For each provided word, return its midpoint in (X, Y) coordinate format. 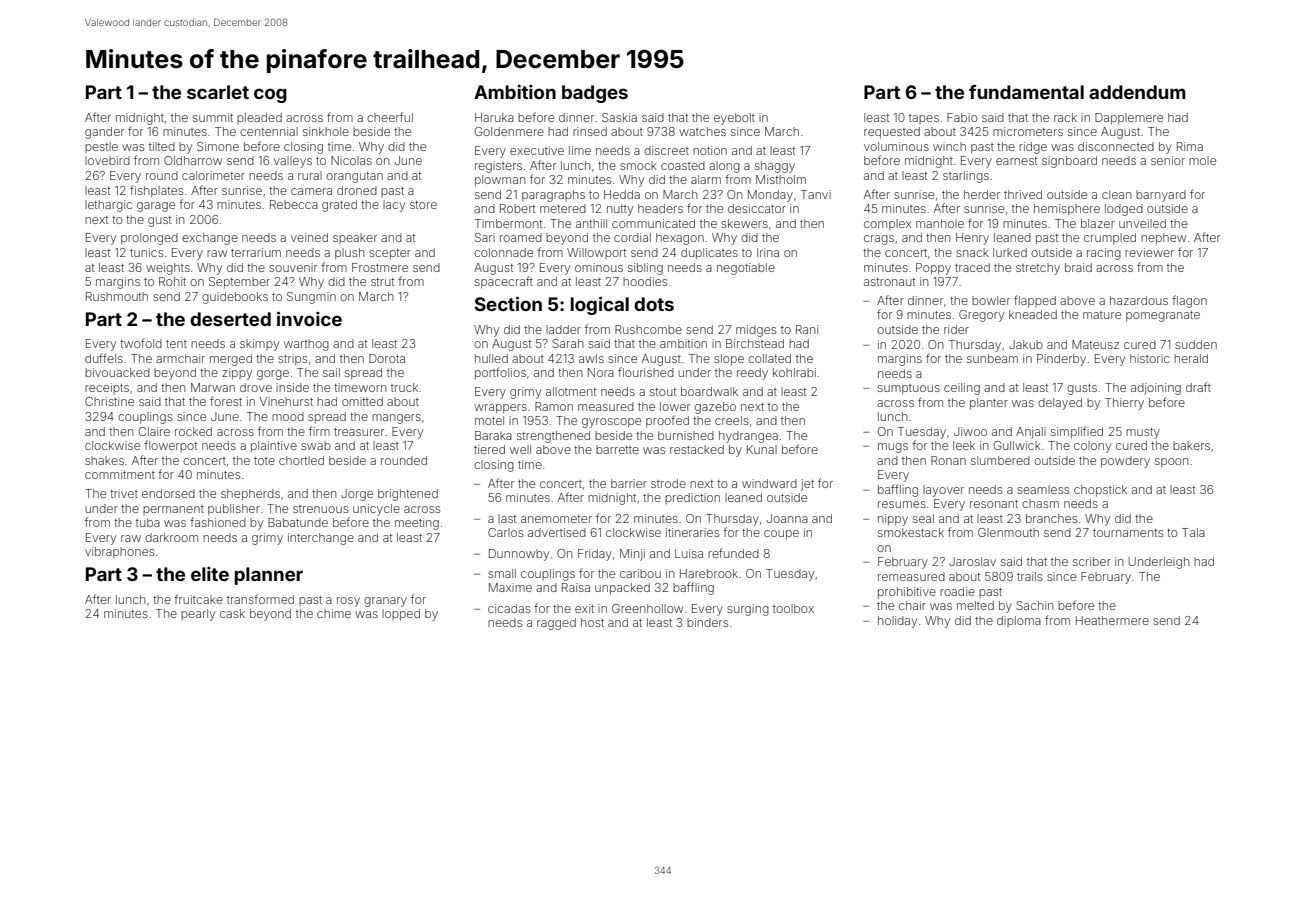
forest (226, 401)
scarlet (218, 92)
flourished (646, 372)
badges (595, 94)
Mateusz (1095, 344)
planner (268, 576)
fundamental (1026, 92)
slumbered (1000, 460)
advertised (557, 532)
